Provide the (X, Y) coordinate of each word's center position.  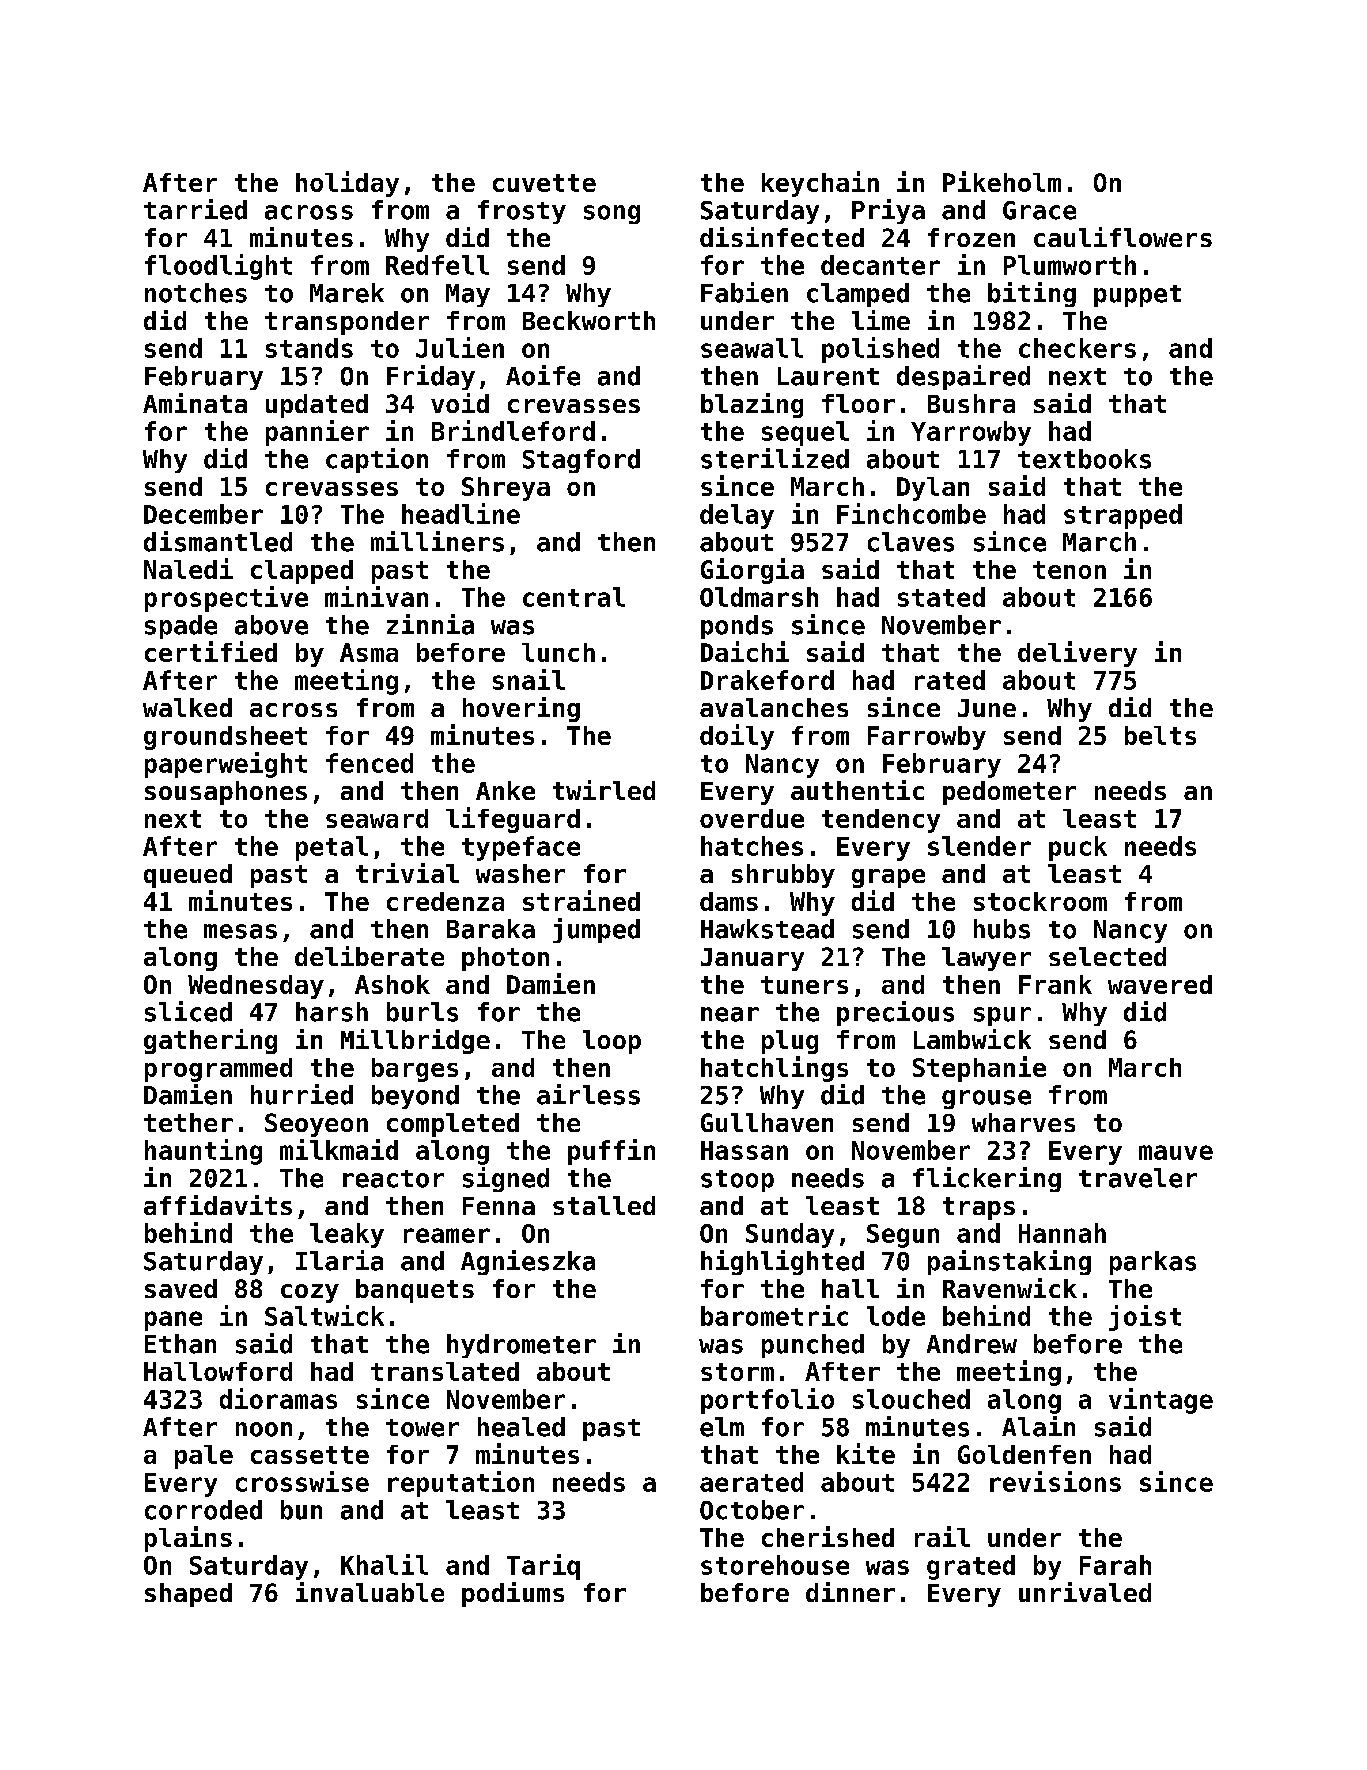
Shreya (506, 489)
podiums (513, 1594)
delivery (1077, 654)
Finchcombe (911, 513)
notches (196, 293)
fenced (369, 763)
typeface (521, 848)
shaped (188, 1595)
